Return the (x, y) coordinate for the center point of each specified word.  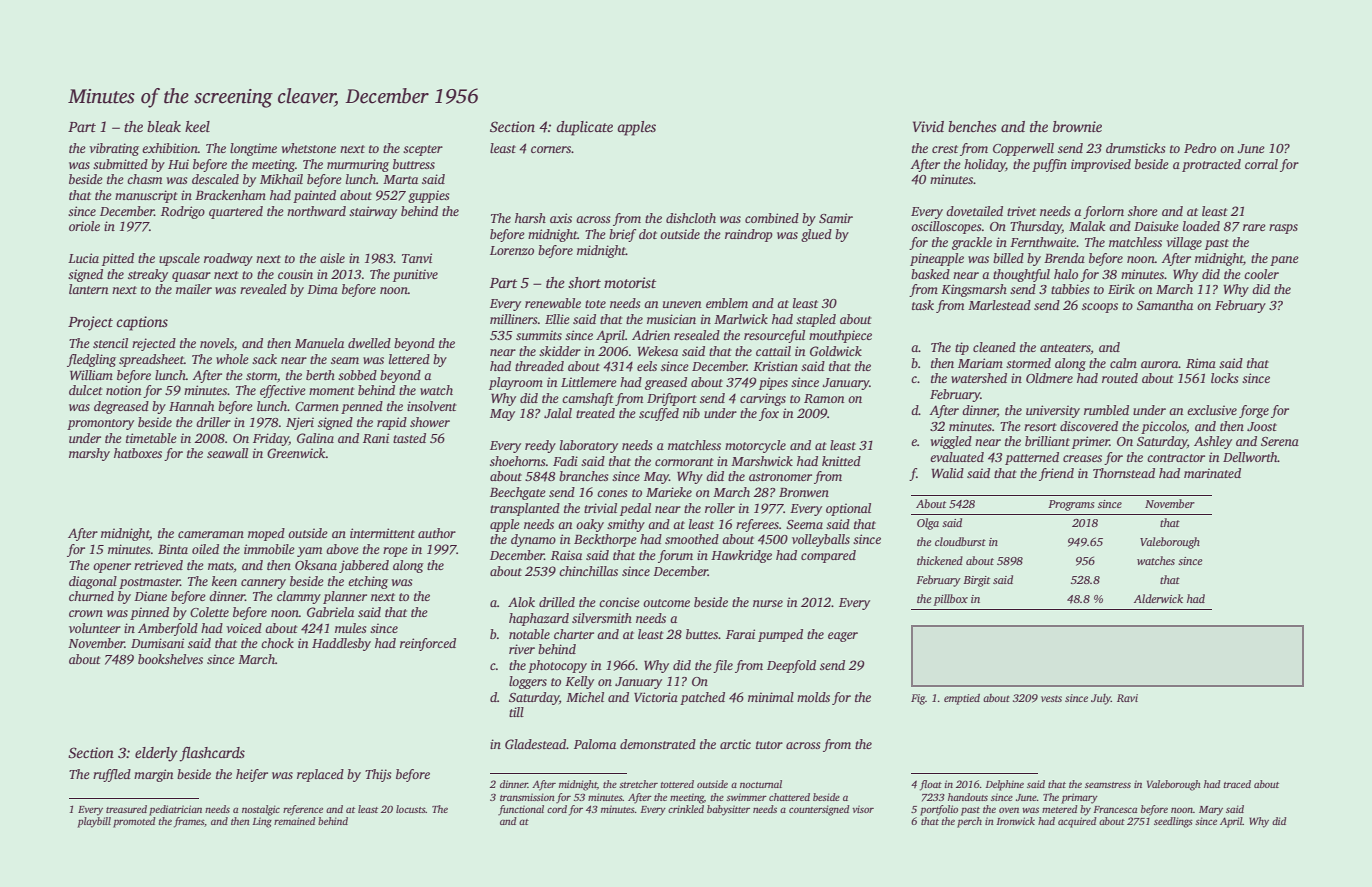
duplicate (584, 128)
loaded (1201, 226)
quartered (236, 212)
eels (647, 366)
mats (221, 566)
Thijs (378, 775)
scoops (1100, 308)
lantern (89, 289)
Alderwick (1158, 598)
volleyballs (821, 540)
